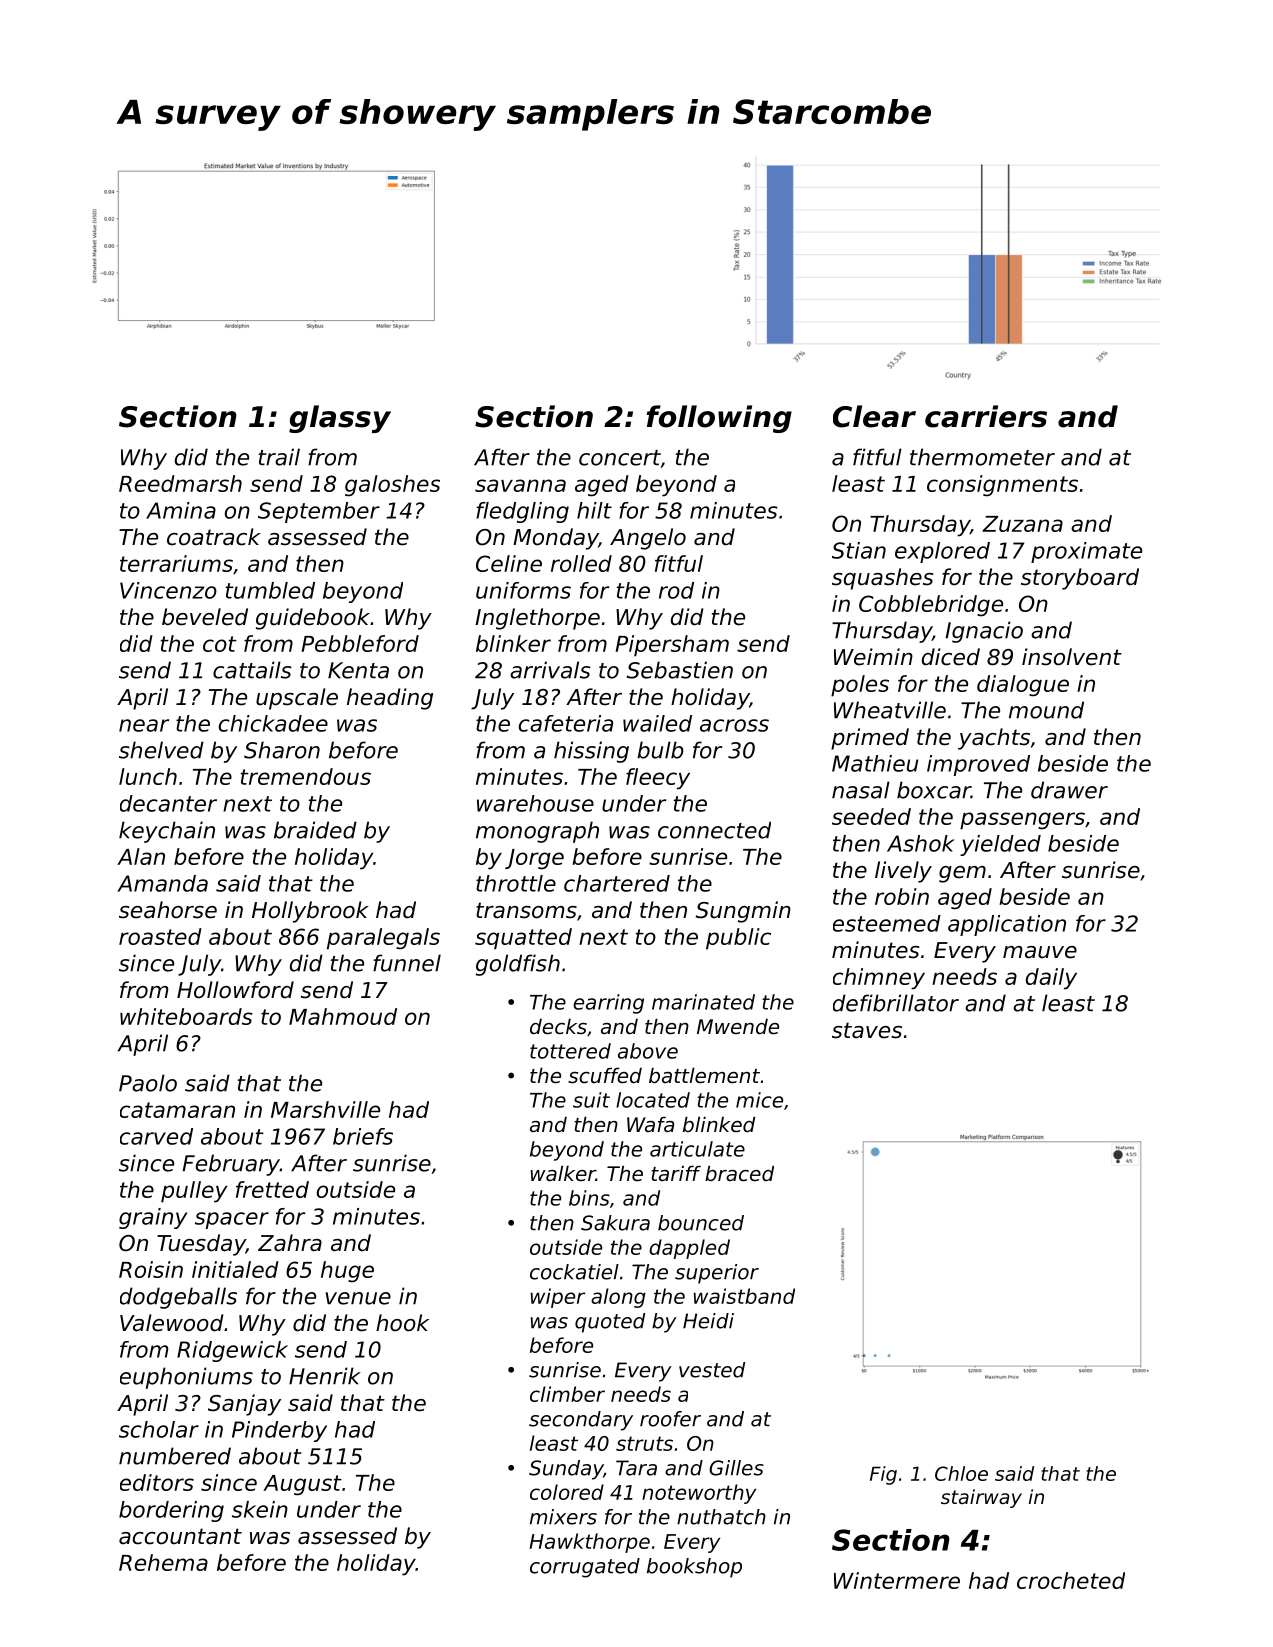  What do you see at coordinates (163, 1562) in the screenshot?
I see `Rehema` at bounding box center [163, 1562].
